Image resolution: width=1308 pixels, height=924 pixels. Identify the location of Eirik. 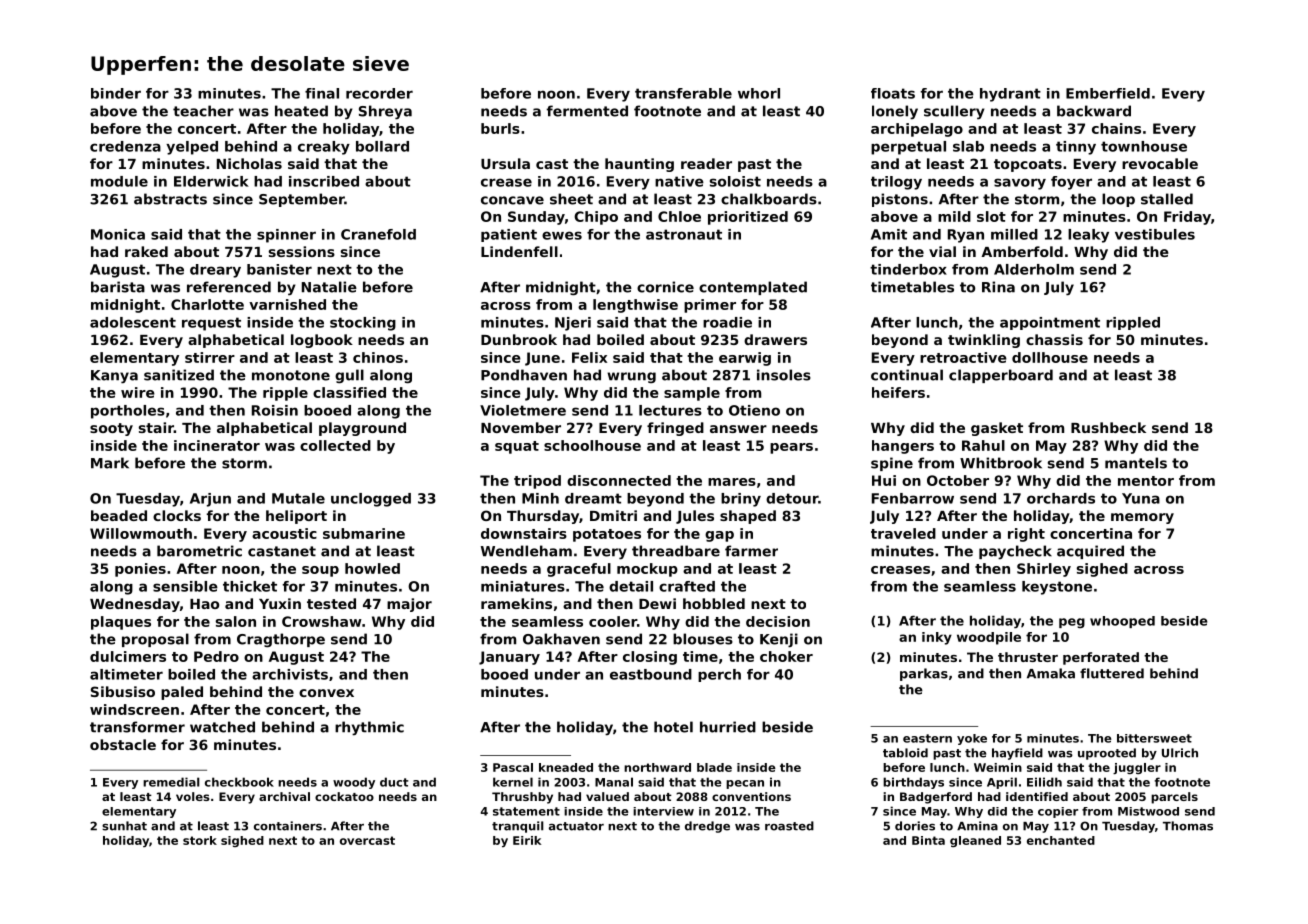
(527, 840).
